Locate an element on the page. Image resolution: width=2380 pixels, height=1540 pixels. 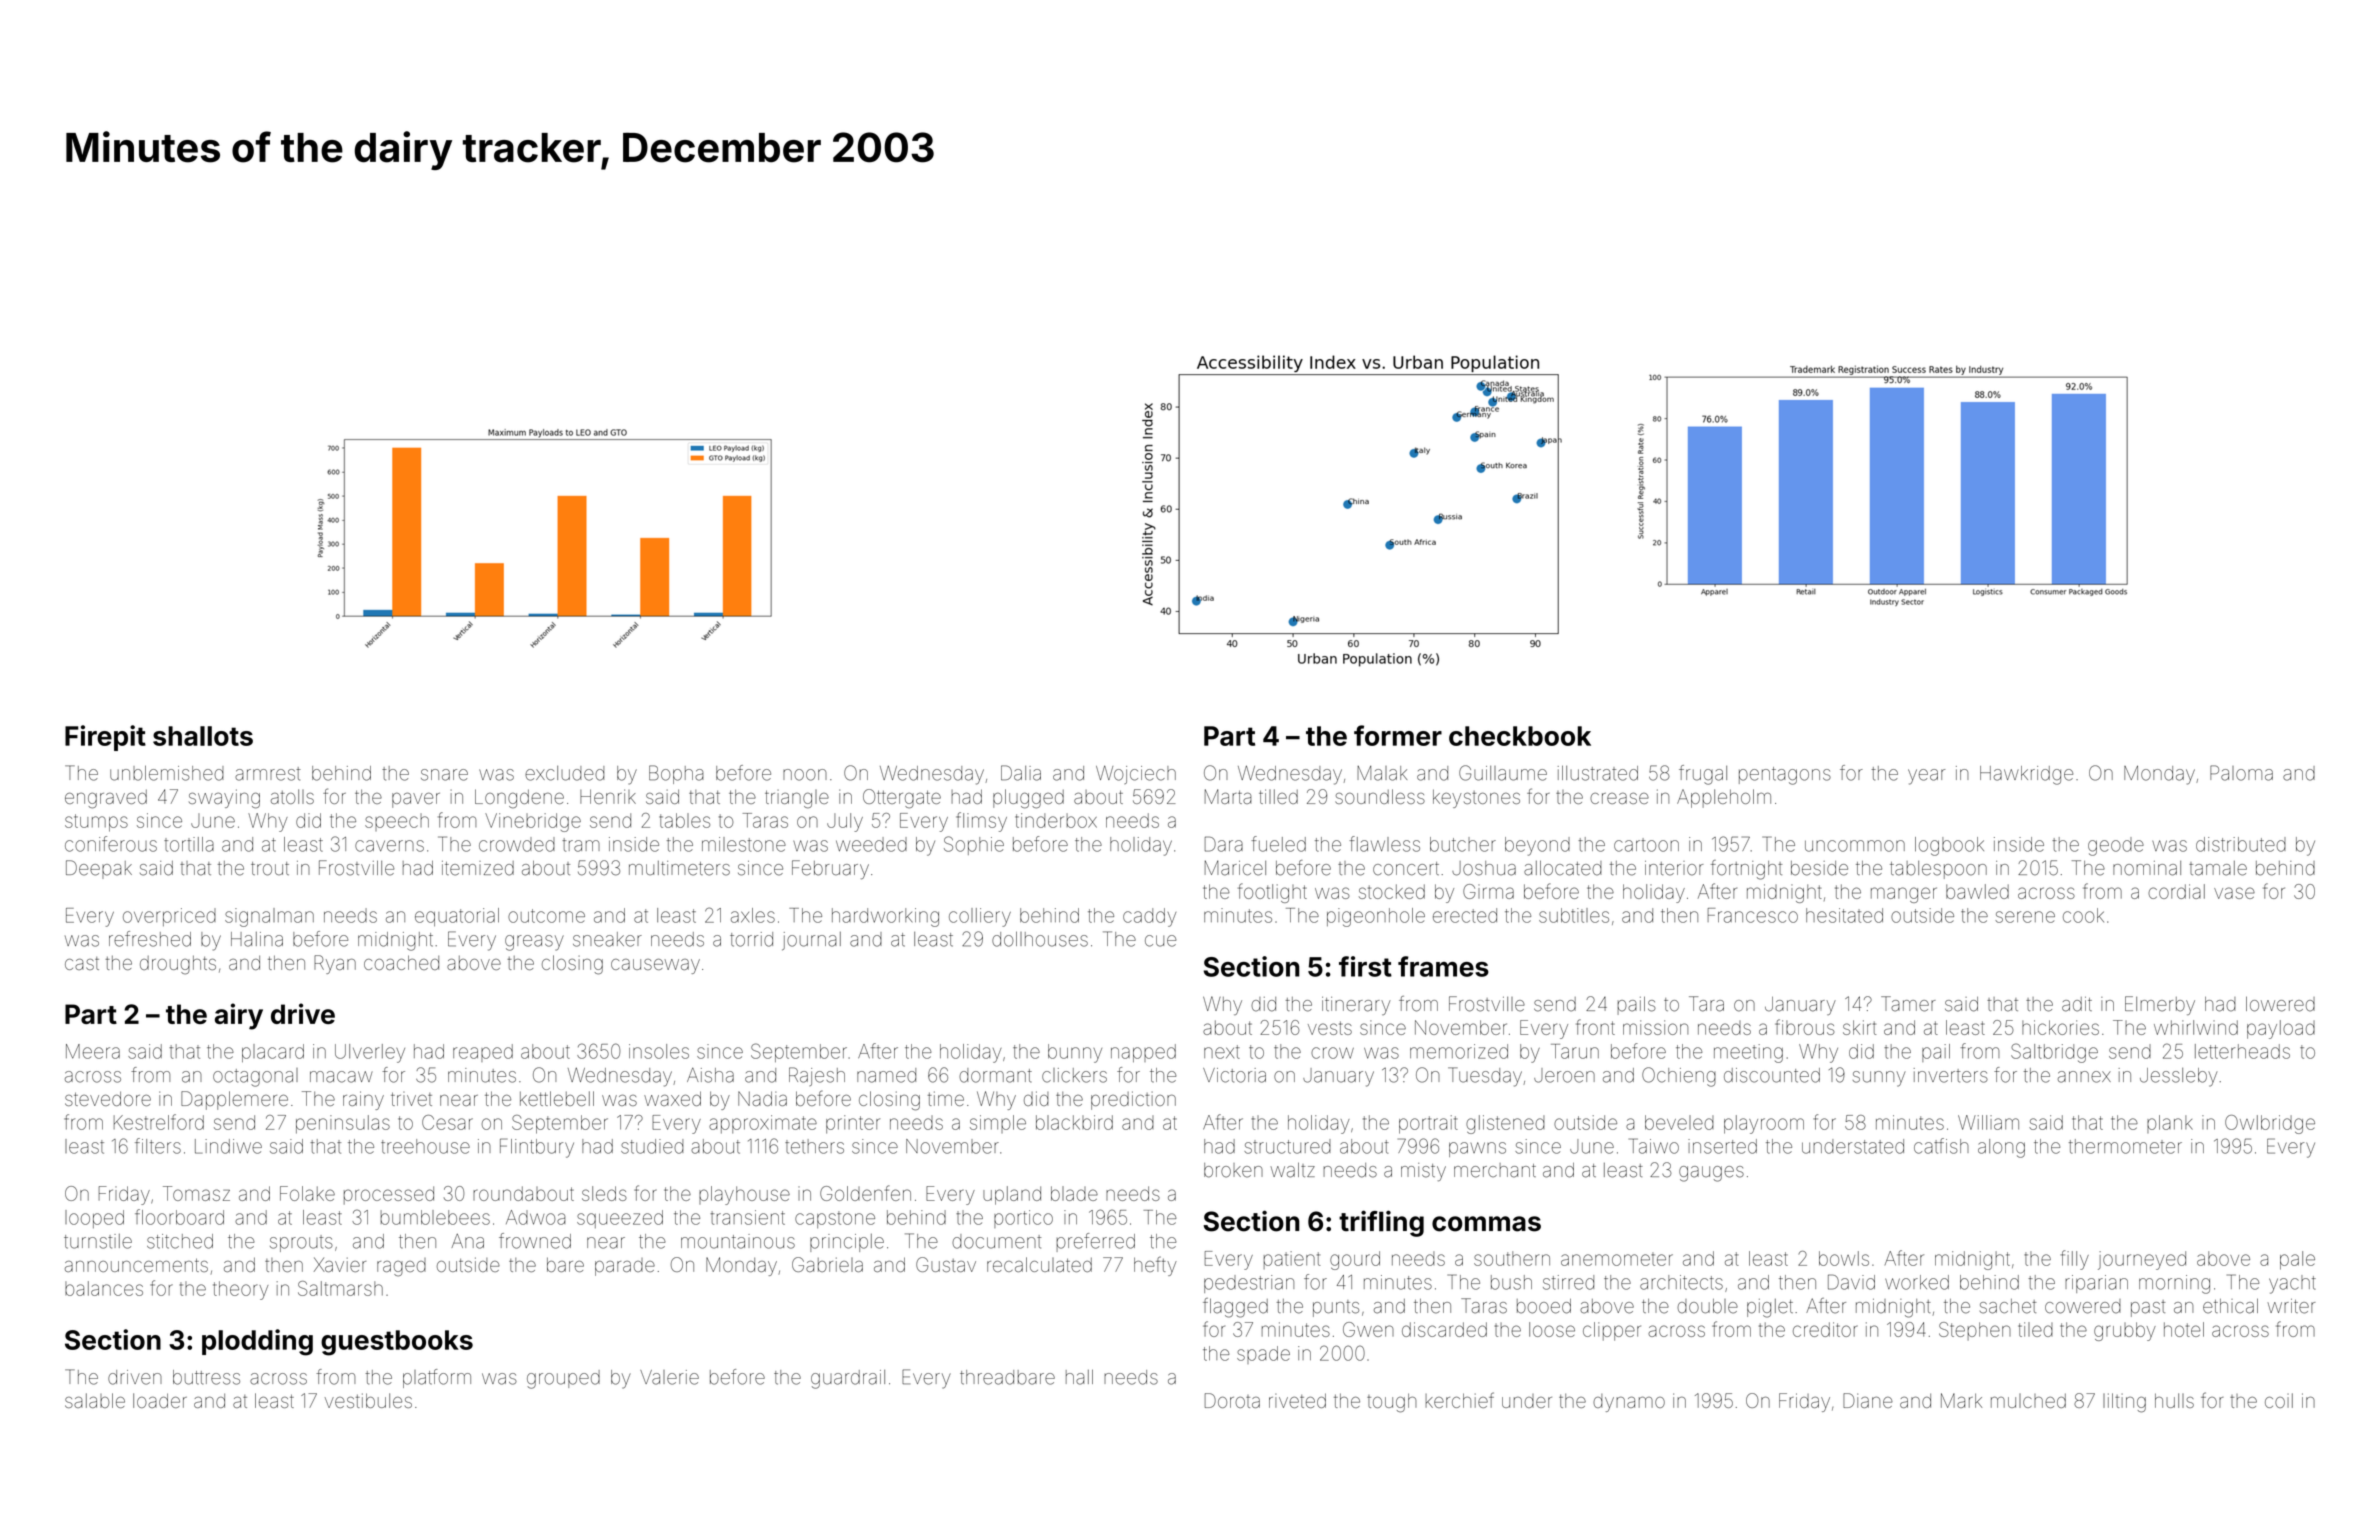
former is located at coordinates (1398, 735).
